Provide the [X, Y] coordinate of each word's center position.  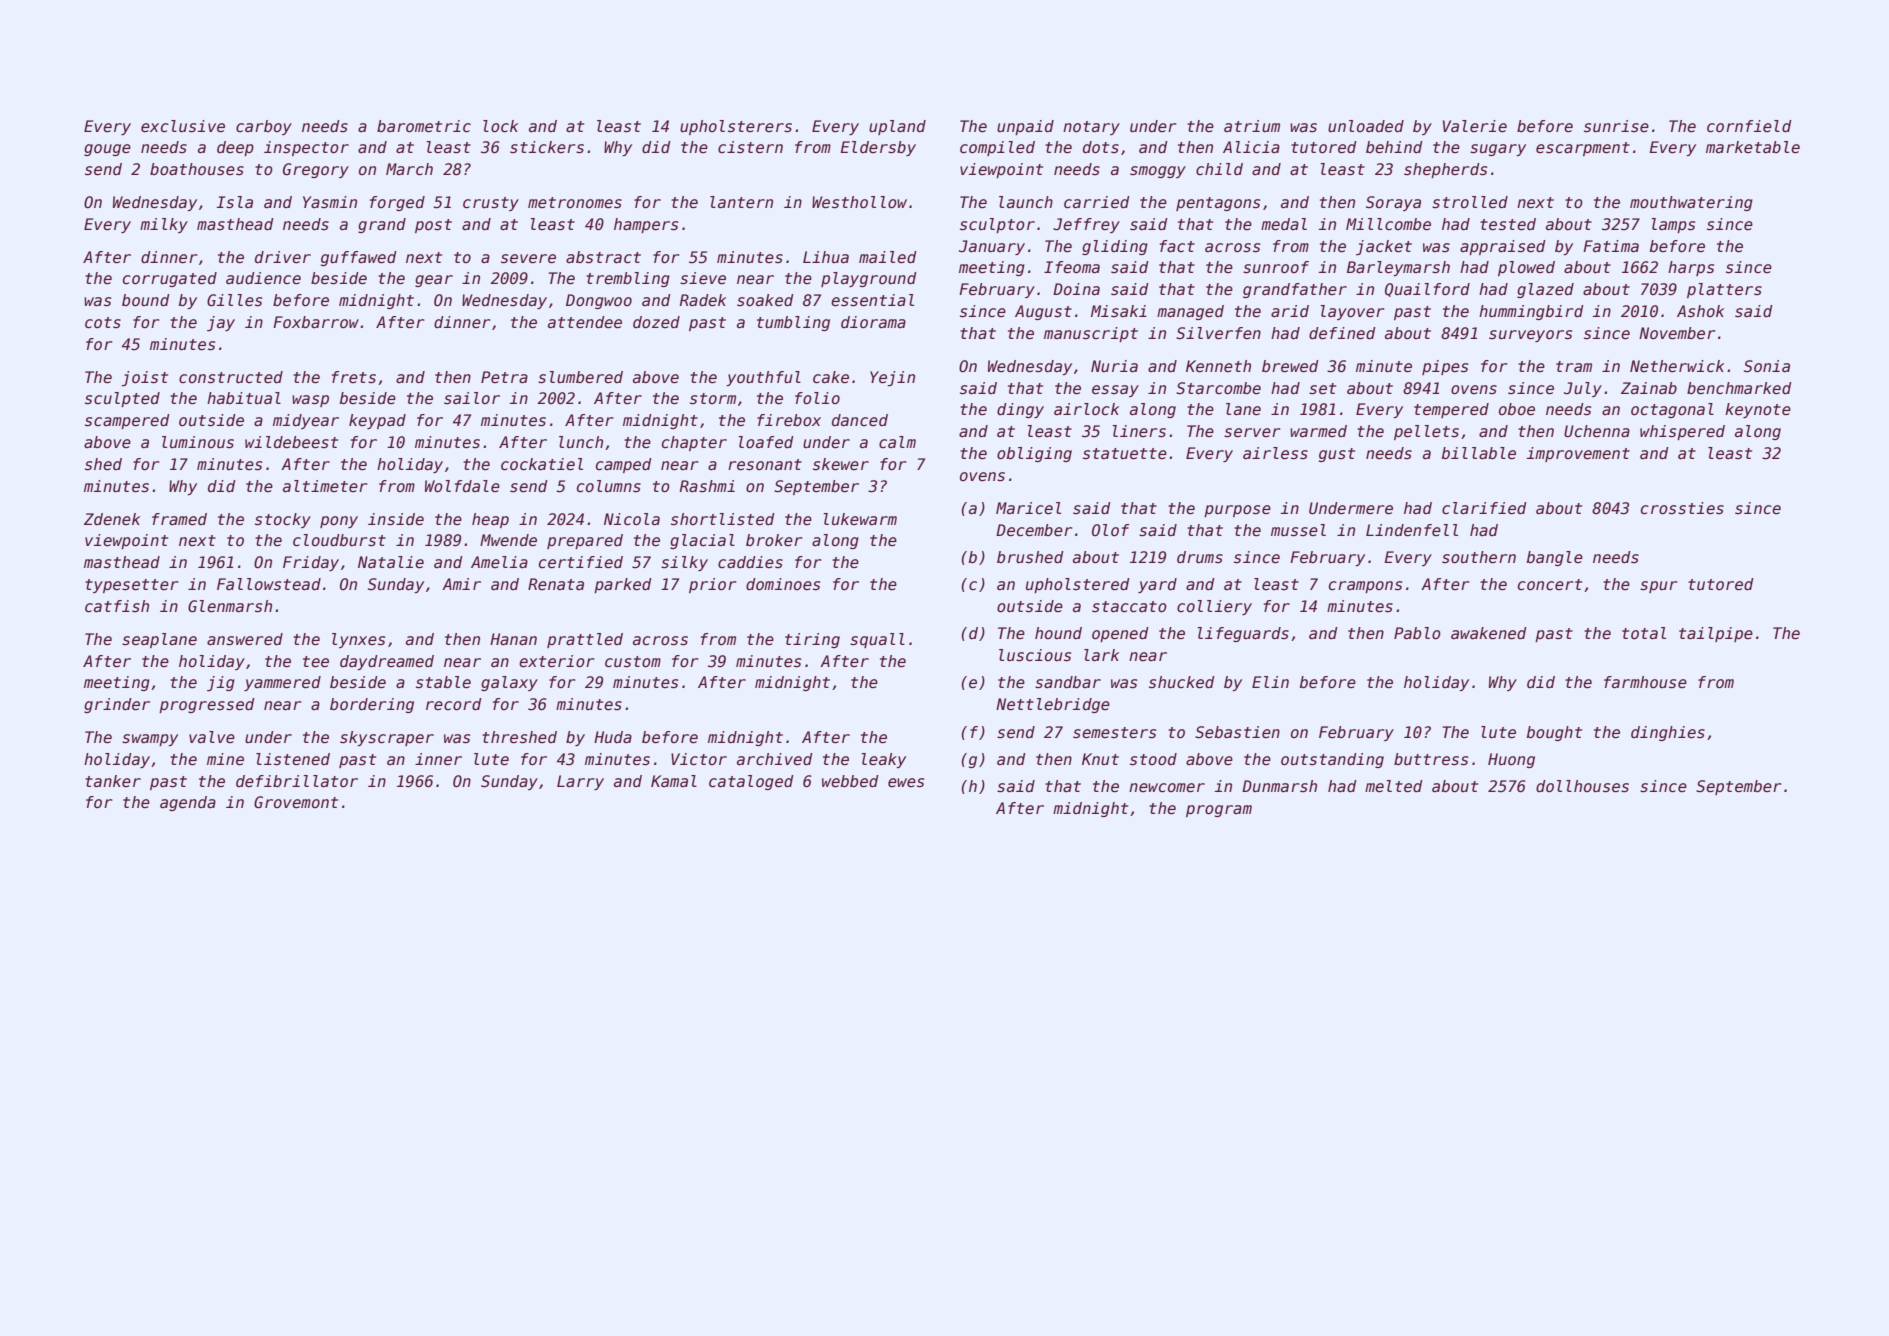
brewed [1290, 366]
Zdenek [112, 519]
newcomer [1167, 787]
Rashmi [707, 486]
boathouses [197, 169]
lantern [741, 202]
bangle [1555, 558]
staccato [1129, 607]
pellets [1426, 432]
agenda [188, 803]
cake [831, 377]
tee [316, 662]
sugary [1498, 150]
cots [103, 323]
